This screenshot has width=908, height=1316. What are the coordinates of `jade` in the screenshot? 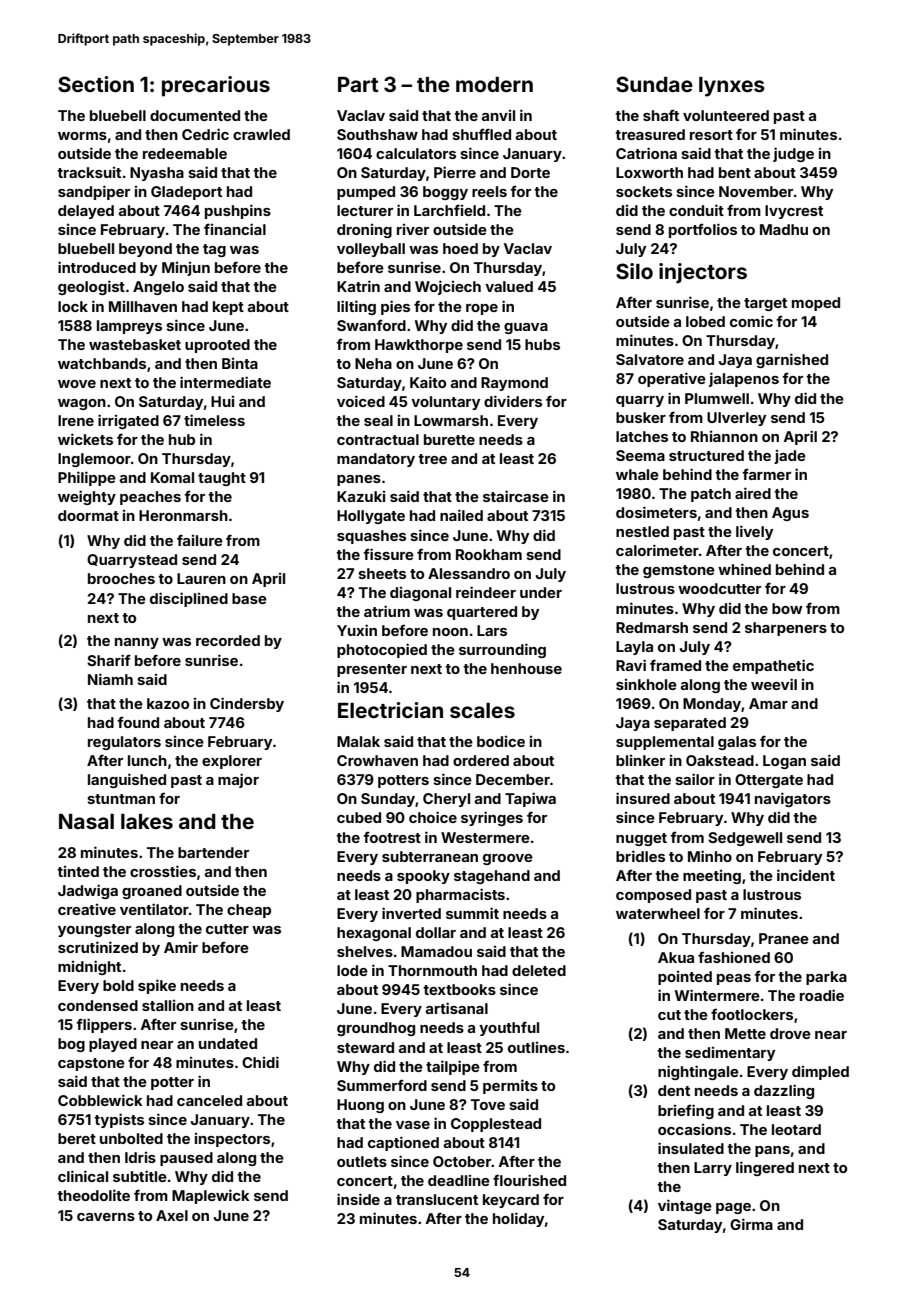 It's located at (790, 457).
